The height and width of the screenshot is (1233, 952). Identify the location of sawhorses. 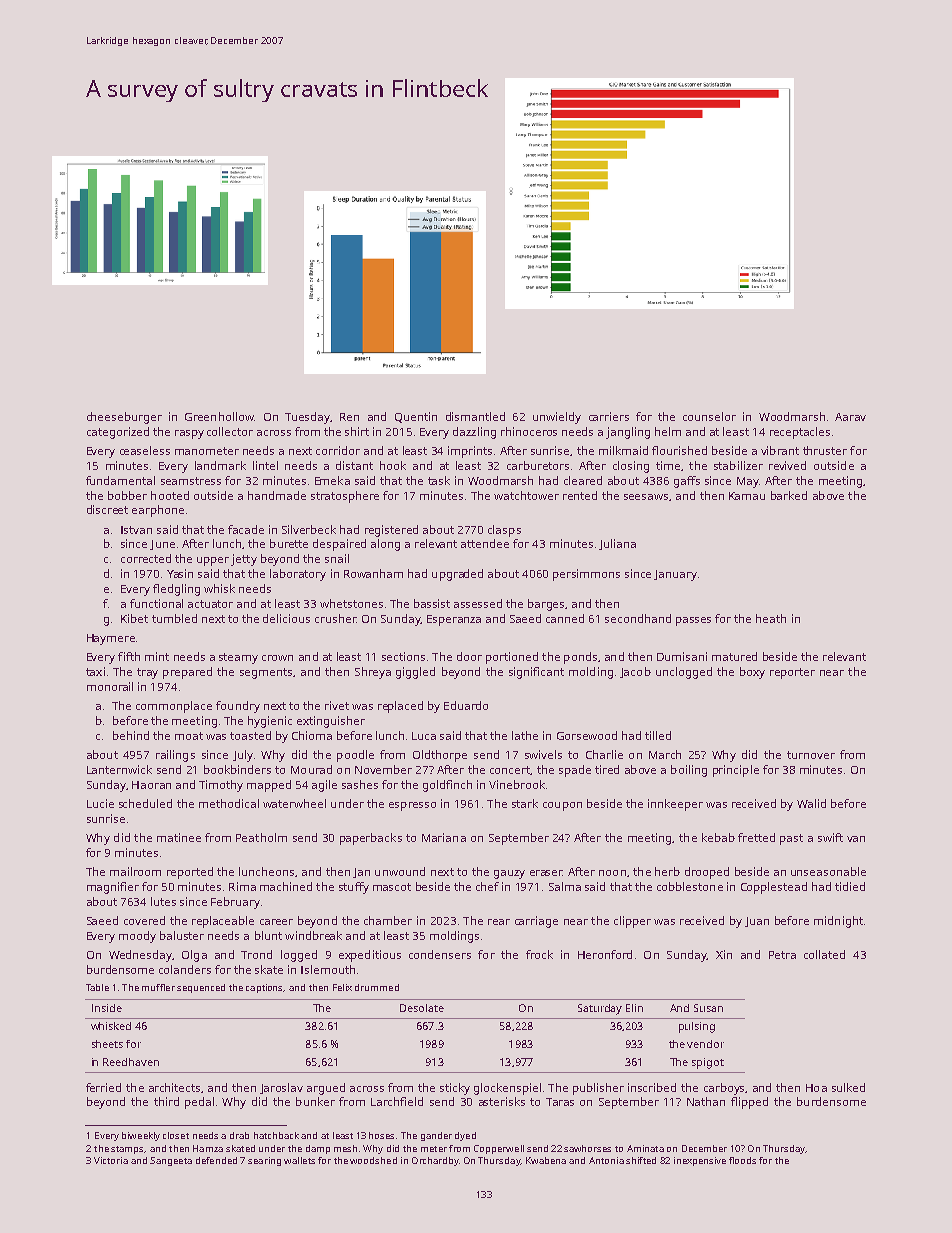
(587, 1148).
